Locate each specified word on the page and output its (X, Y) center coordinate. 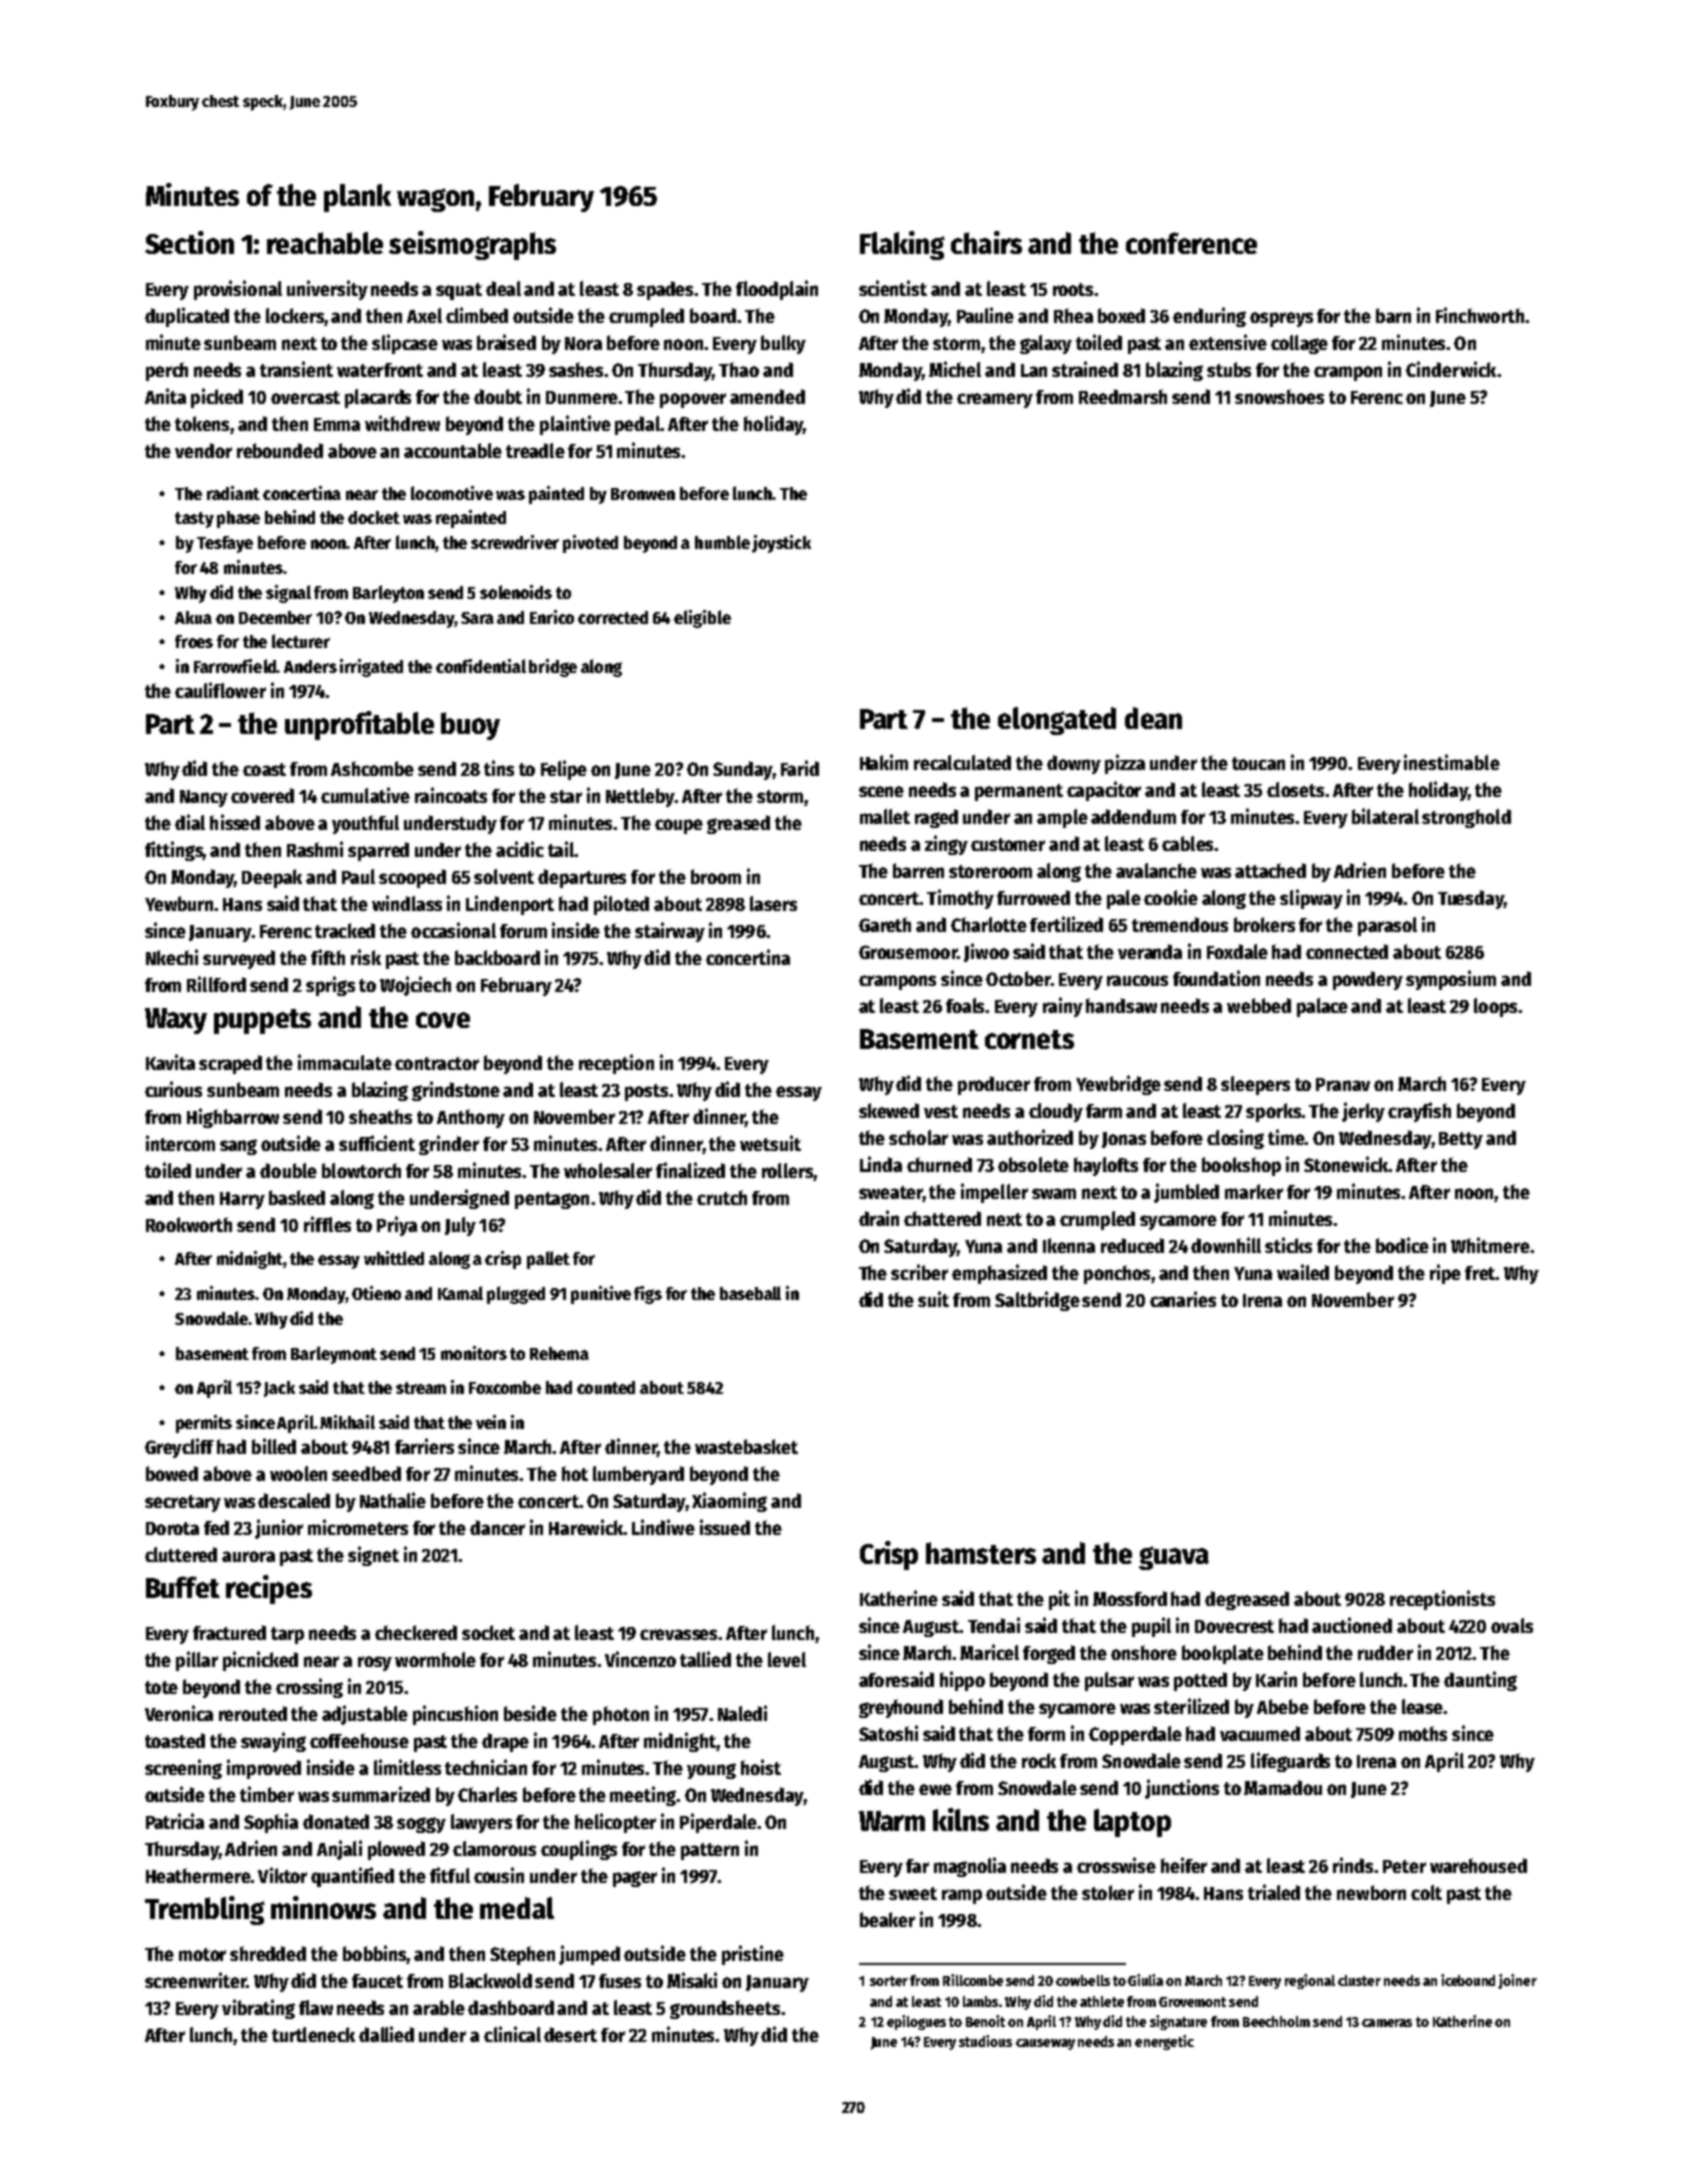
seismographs (472, 245)
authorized (1030, 1137)
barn (1393, 315)
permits (204, 1424)
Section (189, 242)
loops (1495, 1007)
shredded (268, 1953)
